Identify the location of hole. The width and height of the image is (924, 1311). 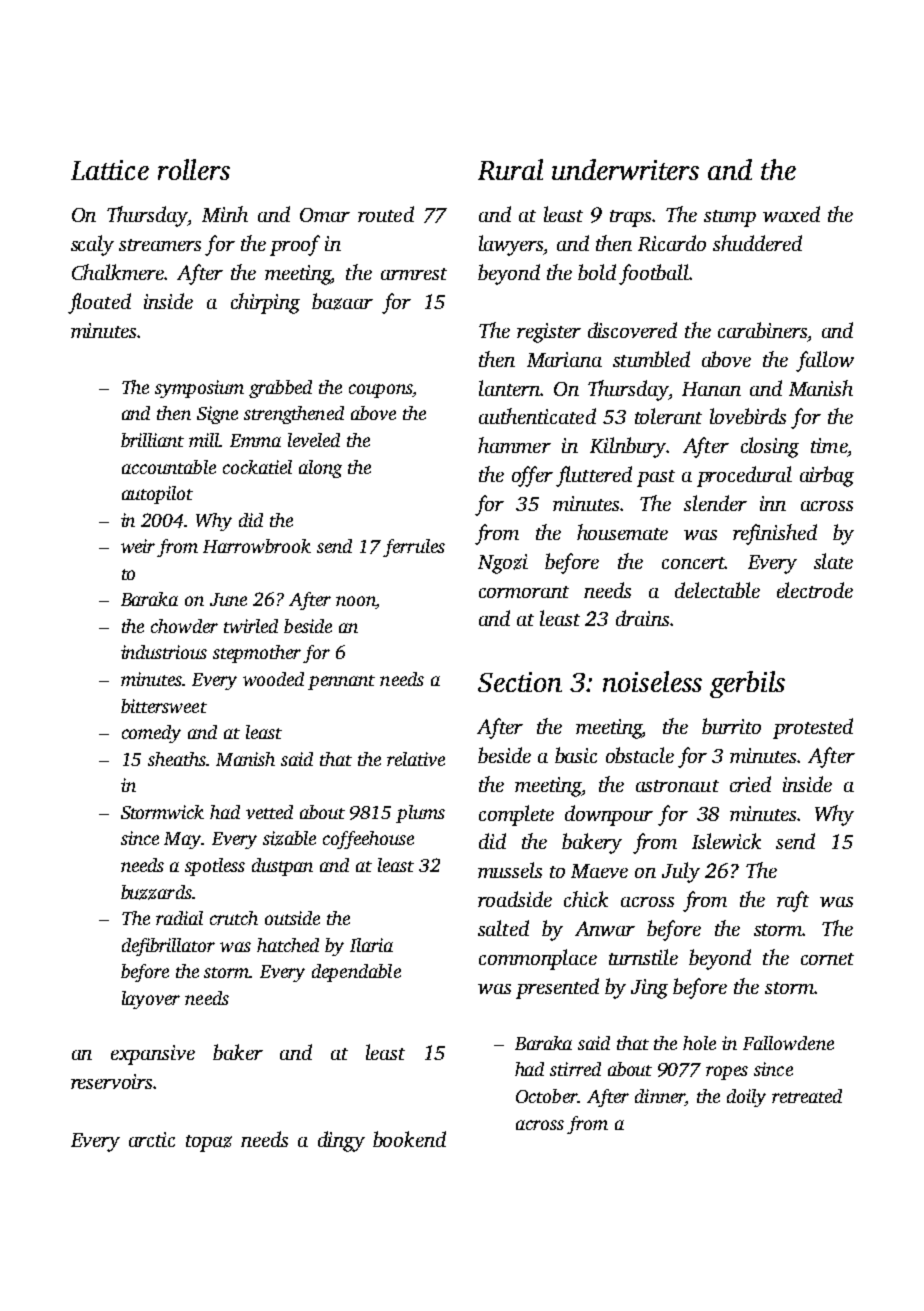
(699, 1043).
